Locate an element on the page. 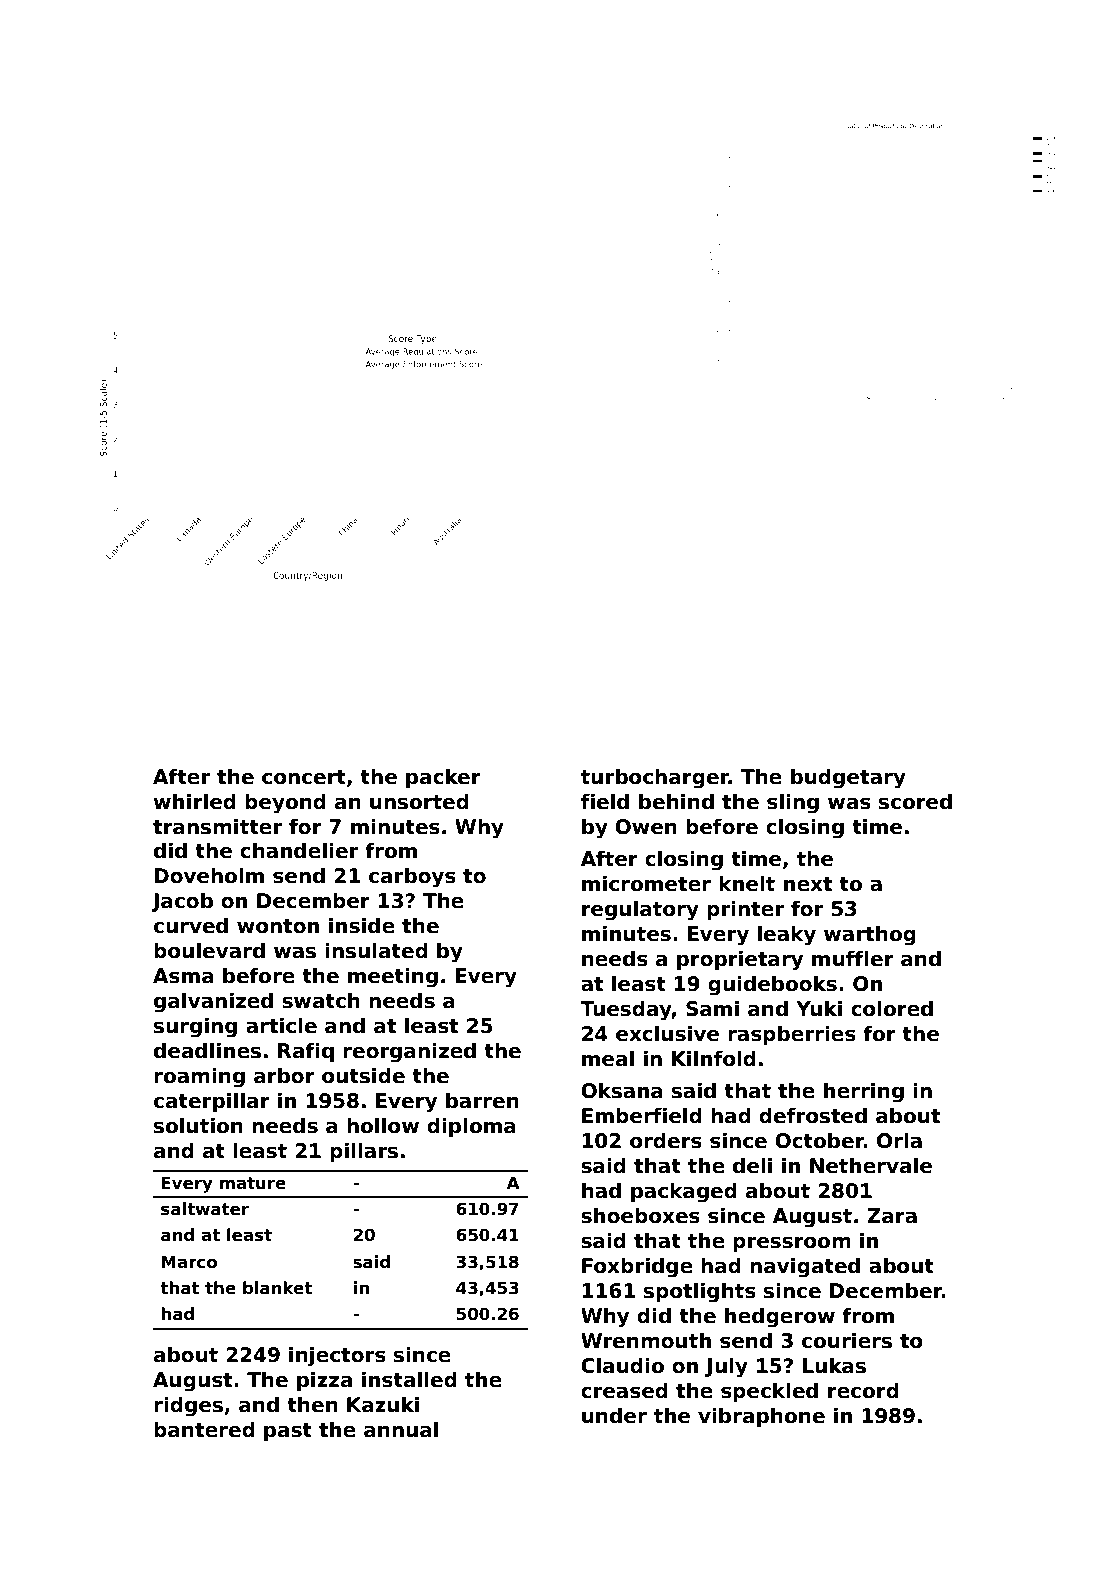 Image resolution: width=1108 pixels, height=1574 pixels. behind is located at coordinates (676, 801).
